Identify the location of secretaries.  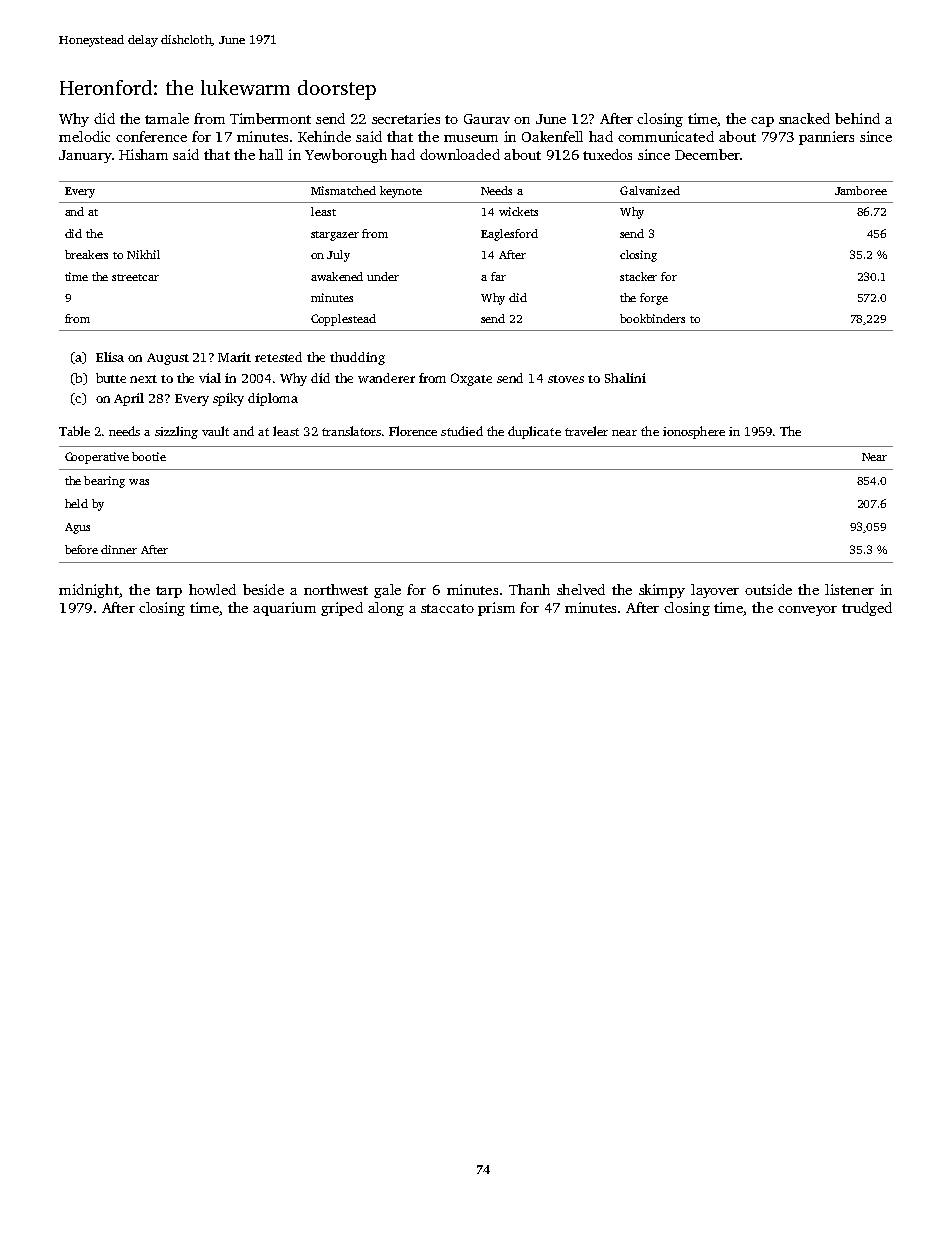
(406, 118).
